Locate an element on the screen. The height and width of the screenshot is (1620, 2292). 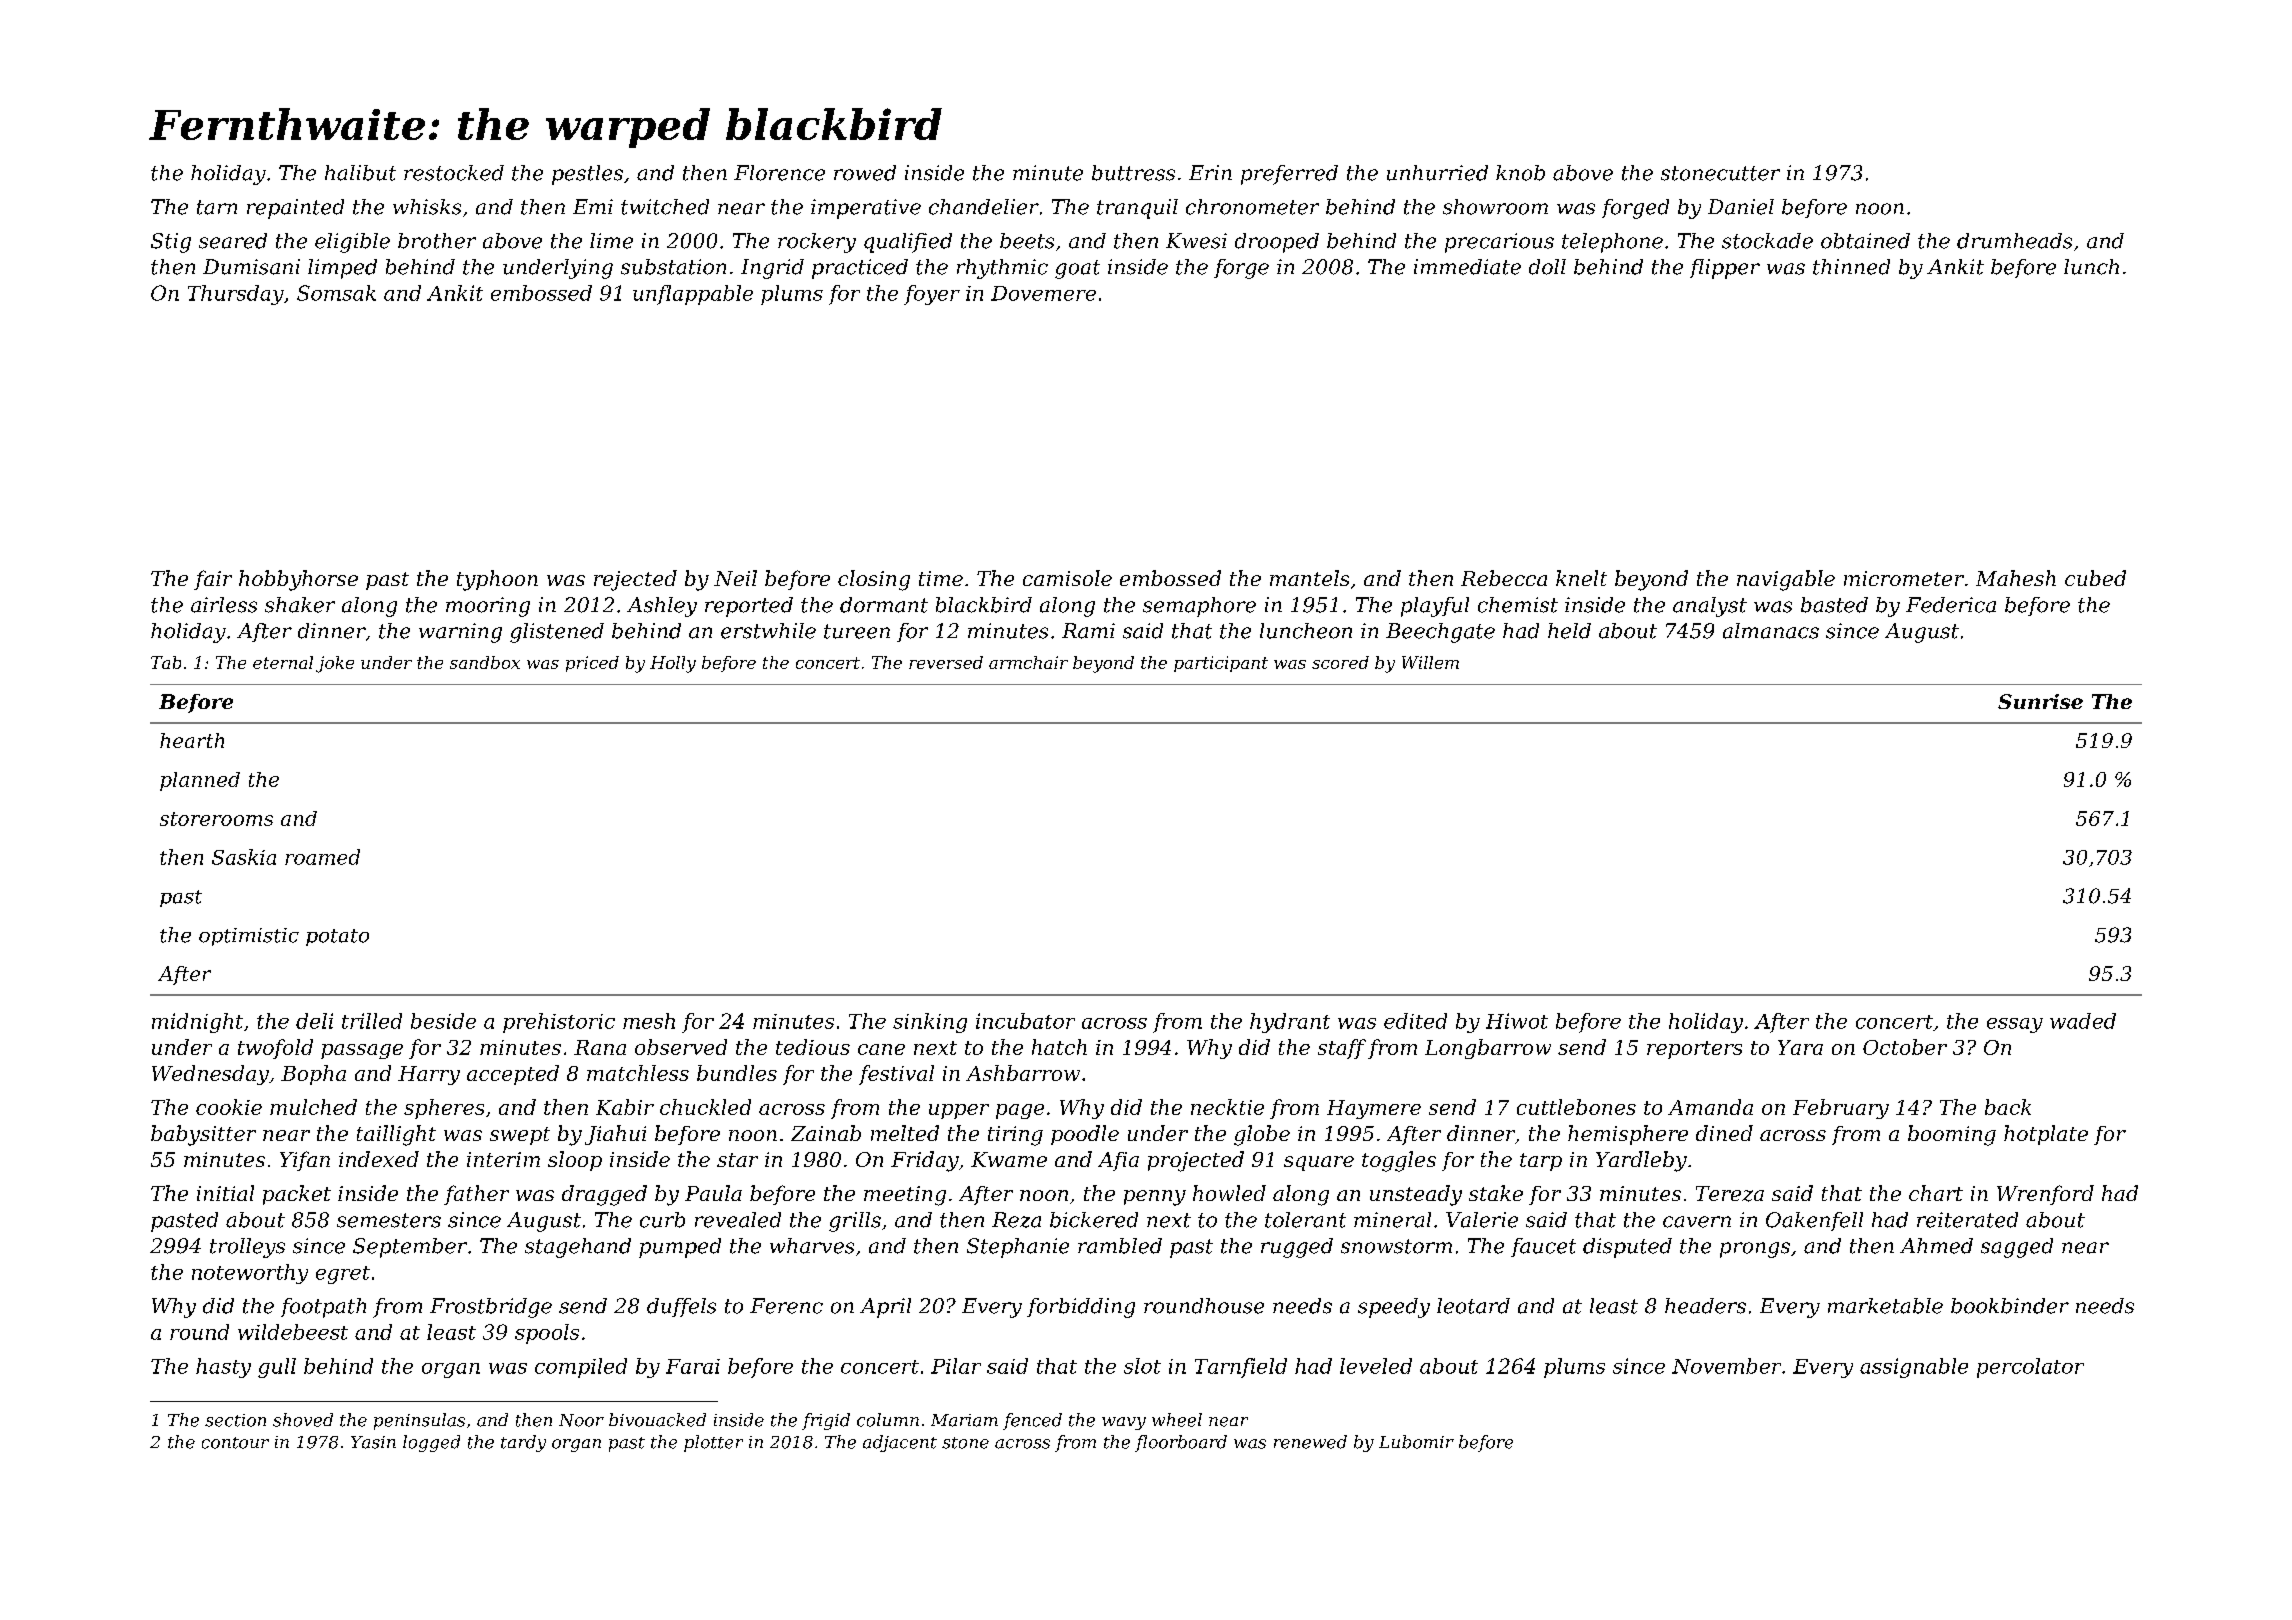
micrometer is located at coordinates (1904, 578).
